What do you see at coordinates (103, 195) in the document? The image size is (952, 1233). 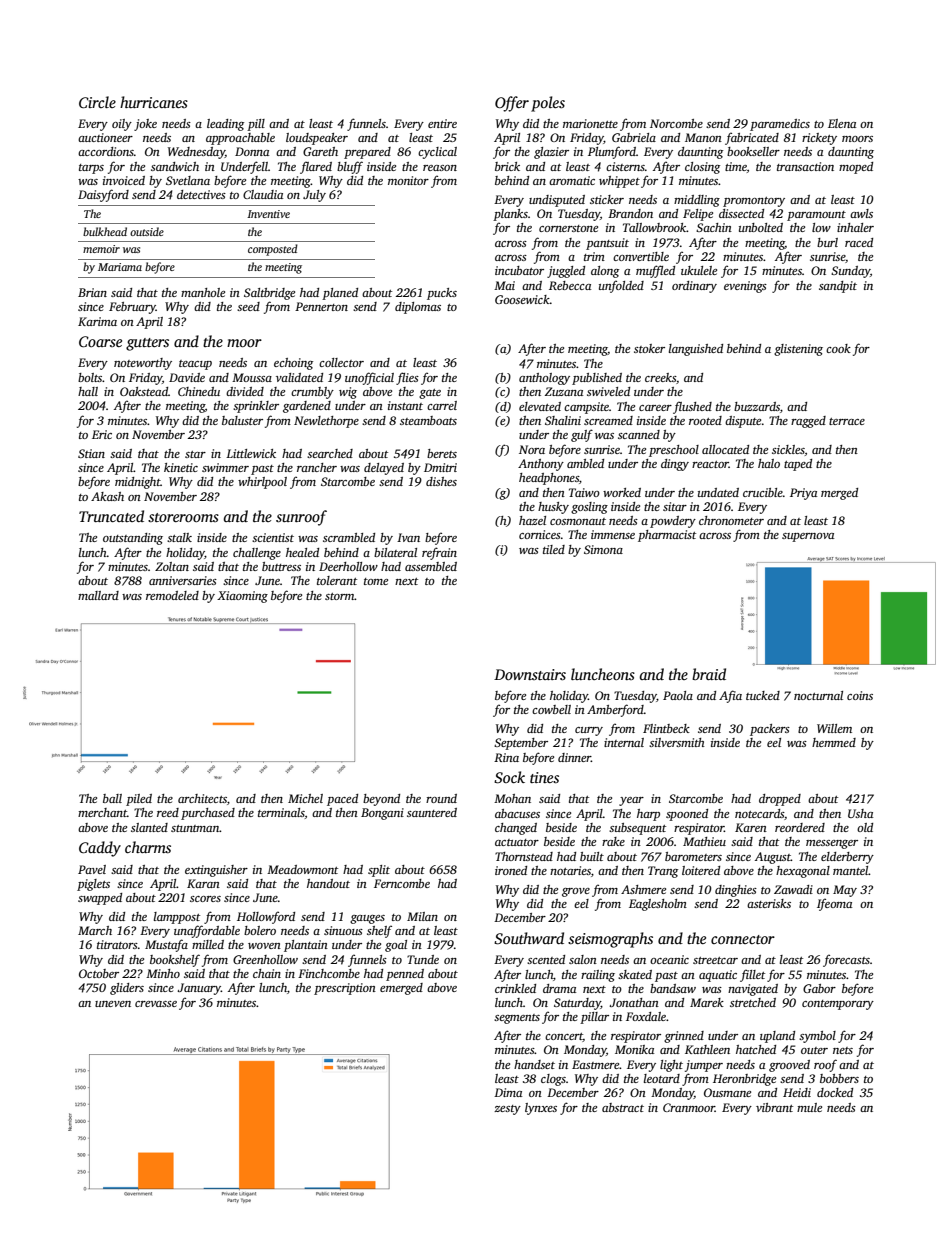 I see `Daisyford` at bounding box center [103, 195].
